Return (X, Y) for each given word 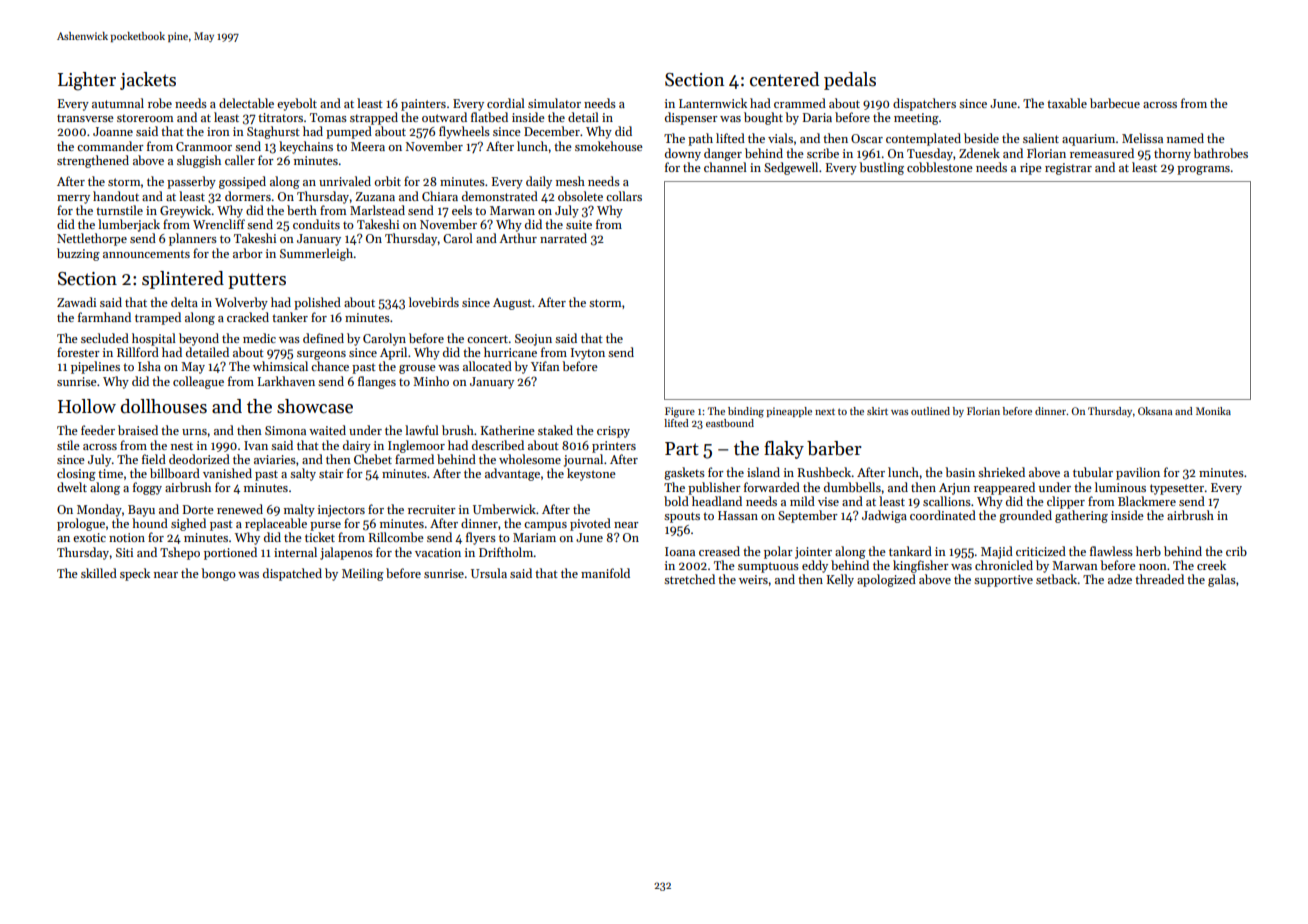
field (154, 459)
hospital (154, 339)
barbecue (1115, 103)
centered (784, 79)
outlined (930, 411)
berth (302, 210)
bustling (881, 168)
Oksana (1155, 411)
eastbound (730, 423)
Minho (431, 381)
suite (579, 224)
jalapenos (346, 553)
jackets (148, 81)
